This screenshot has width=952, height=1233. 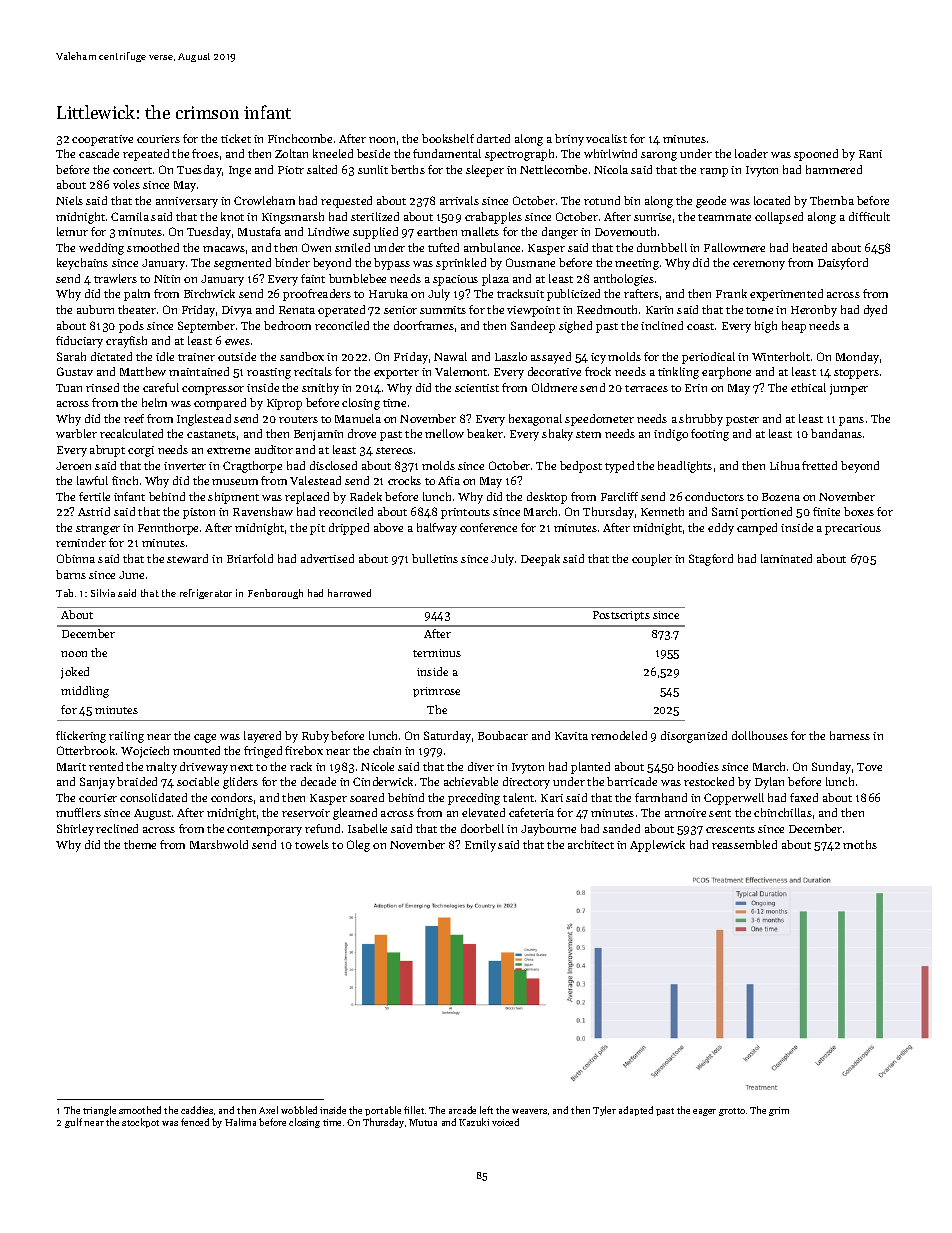 What do you see at coordinates (373, 153) in the screenshot?
I see `beside` at bounding box center [373, 153].
